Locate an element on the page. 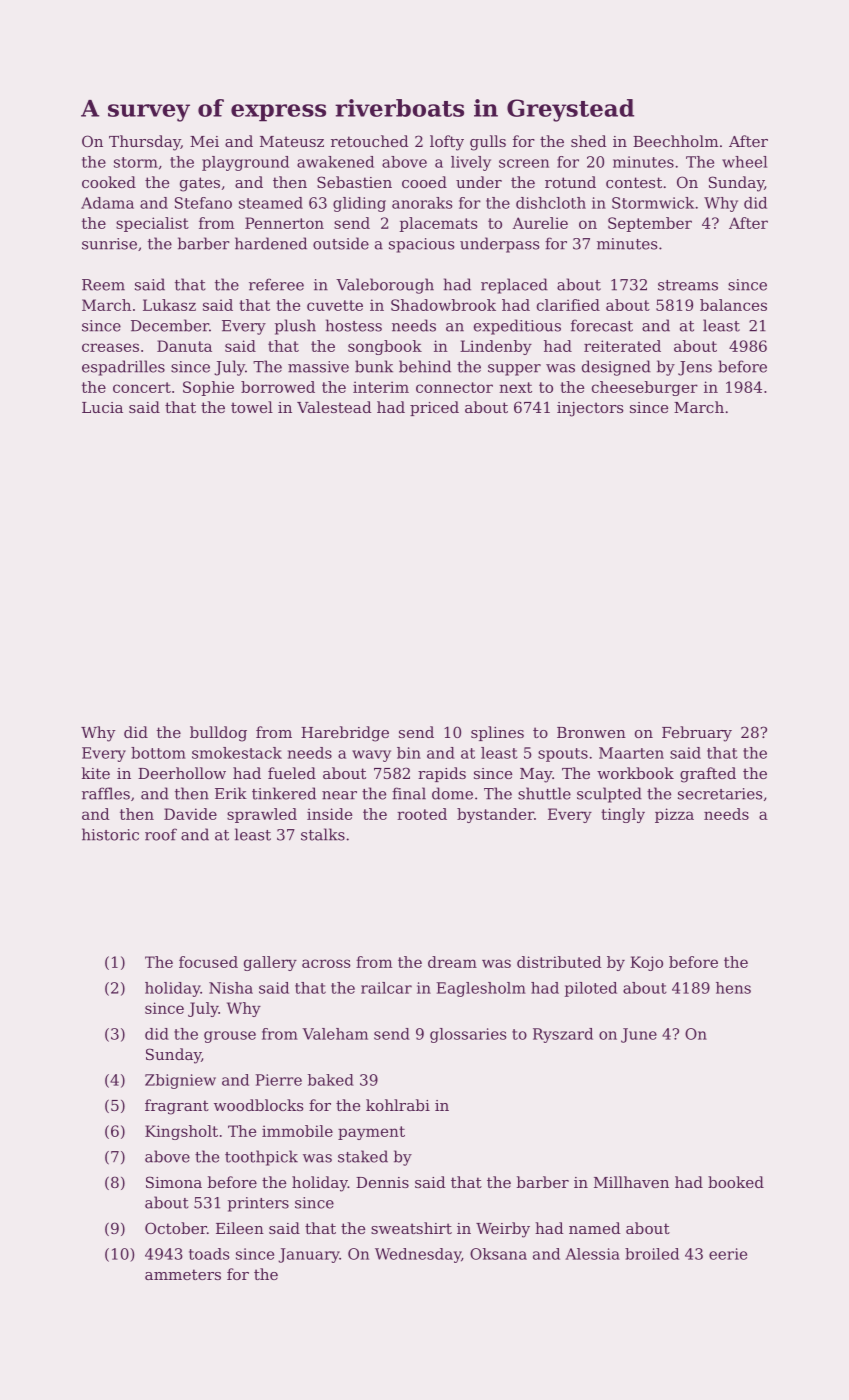 This page has height=1400, width=849. Eileen is located at coordinates (240, 1228).
